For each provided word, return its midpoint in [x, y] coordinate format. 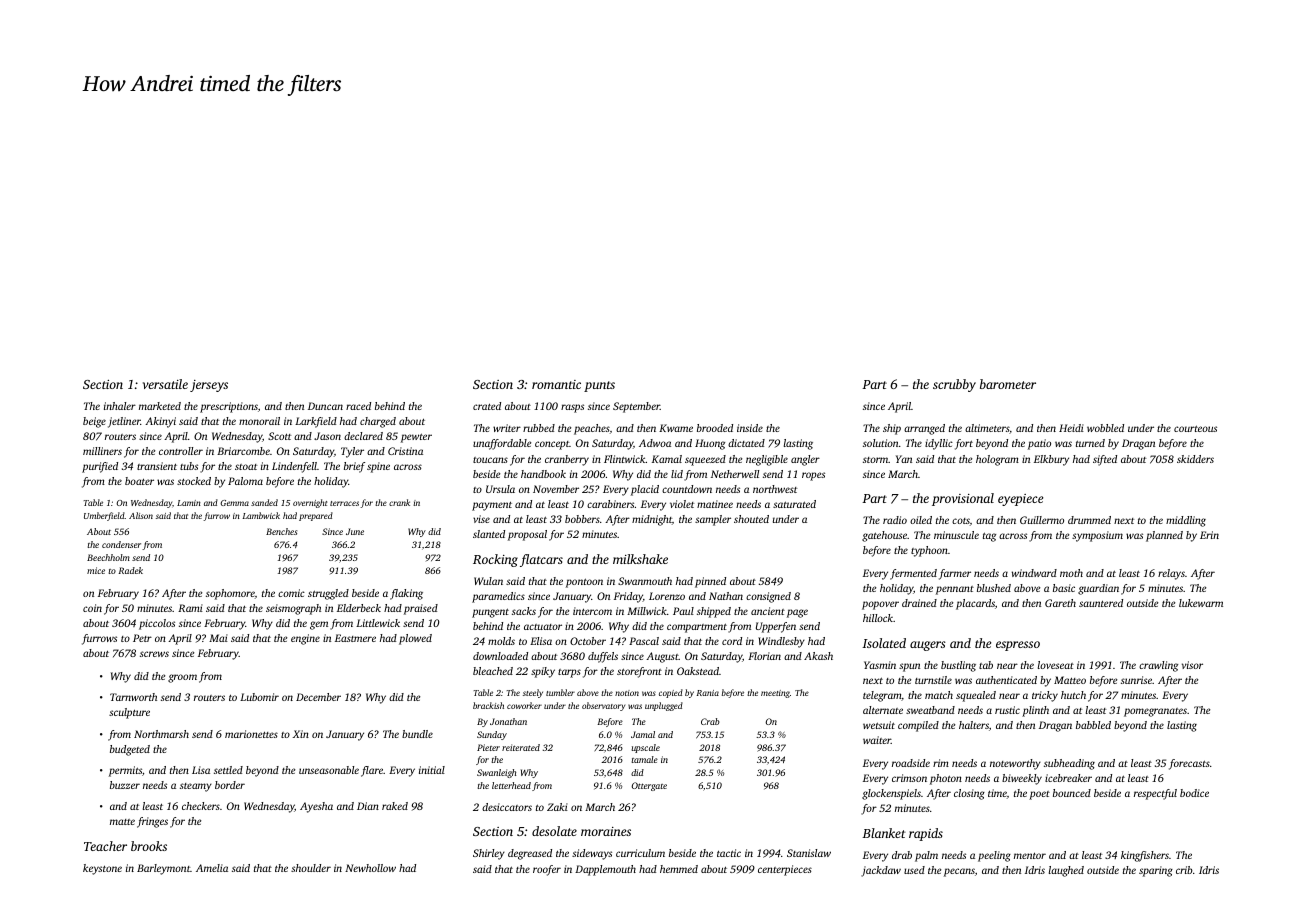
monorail [259, 421]
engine [305, 639]
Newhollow [370, 868]
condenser [121, 544]
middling [1186, 521]
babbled [1093, 725]
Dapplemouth [605, 870]
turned [1090, 443]
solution [880, 443]
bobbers [582, 519]
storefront [639, 672]
